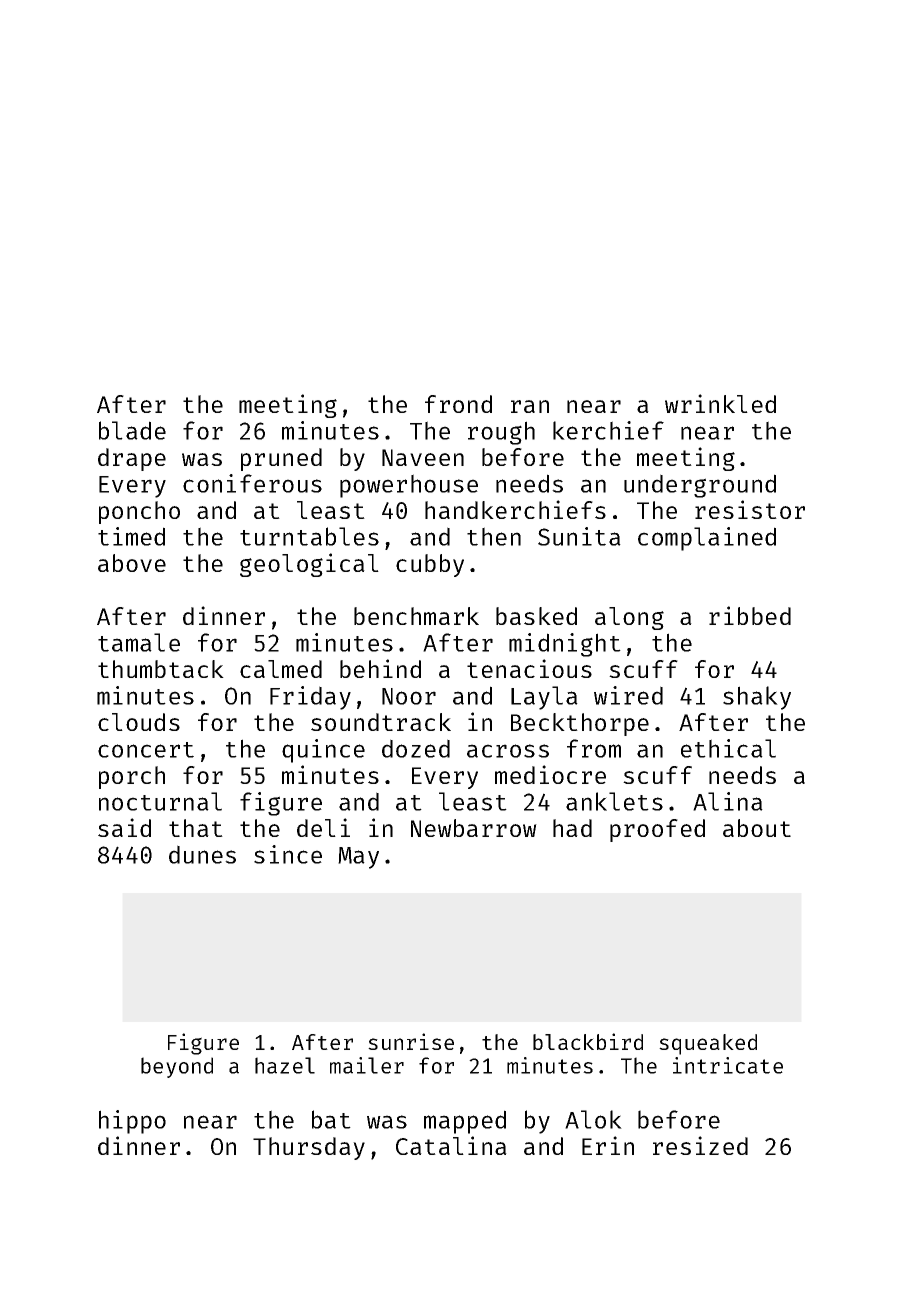 Image resolution: width=924 pixels, height=1311 pixels. What do you see at coordinates (146, 750) in the screenshot?
I see `concert` at bounding box center [146, 750].
